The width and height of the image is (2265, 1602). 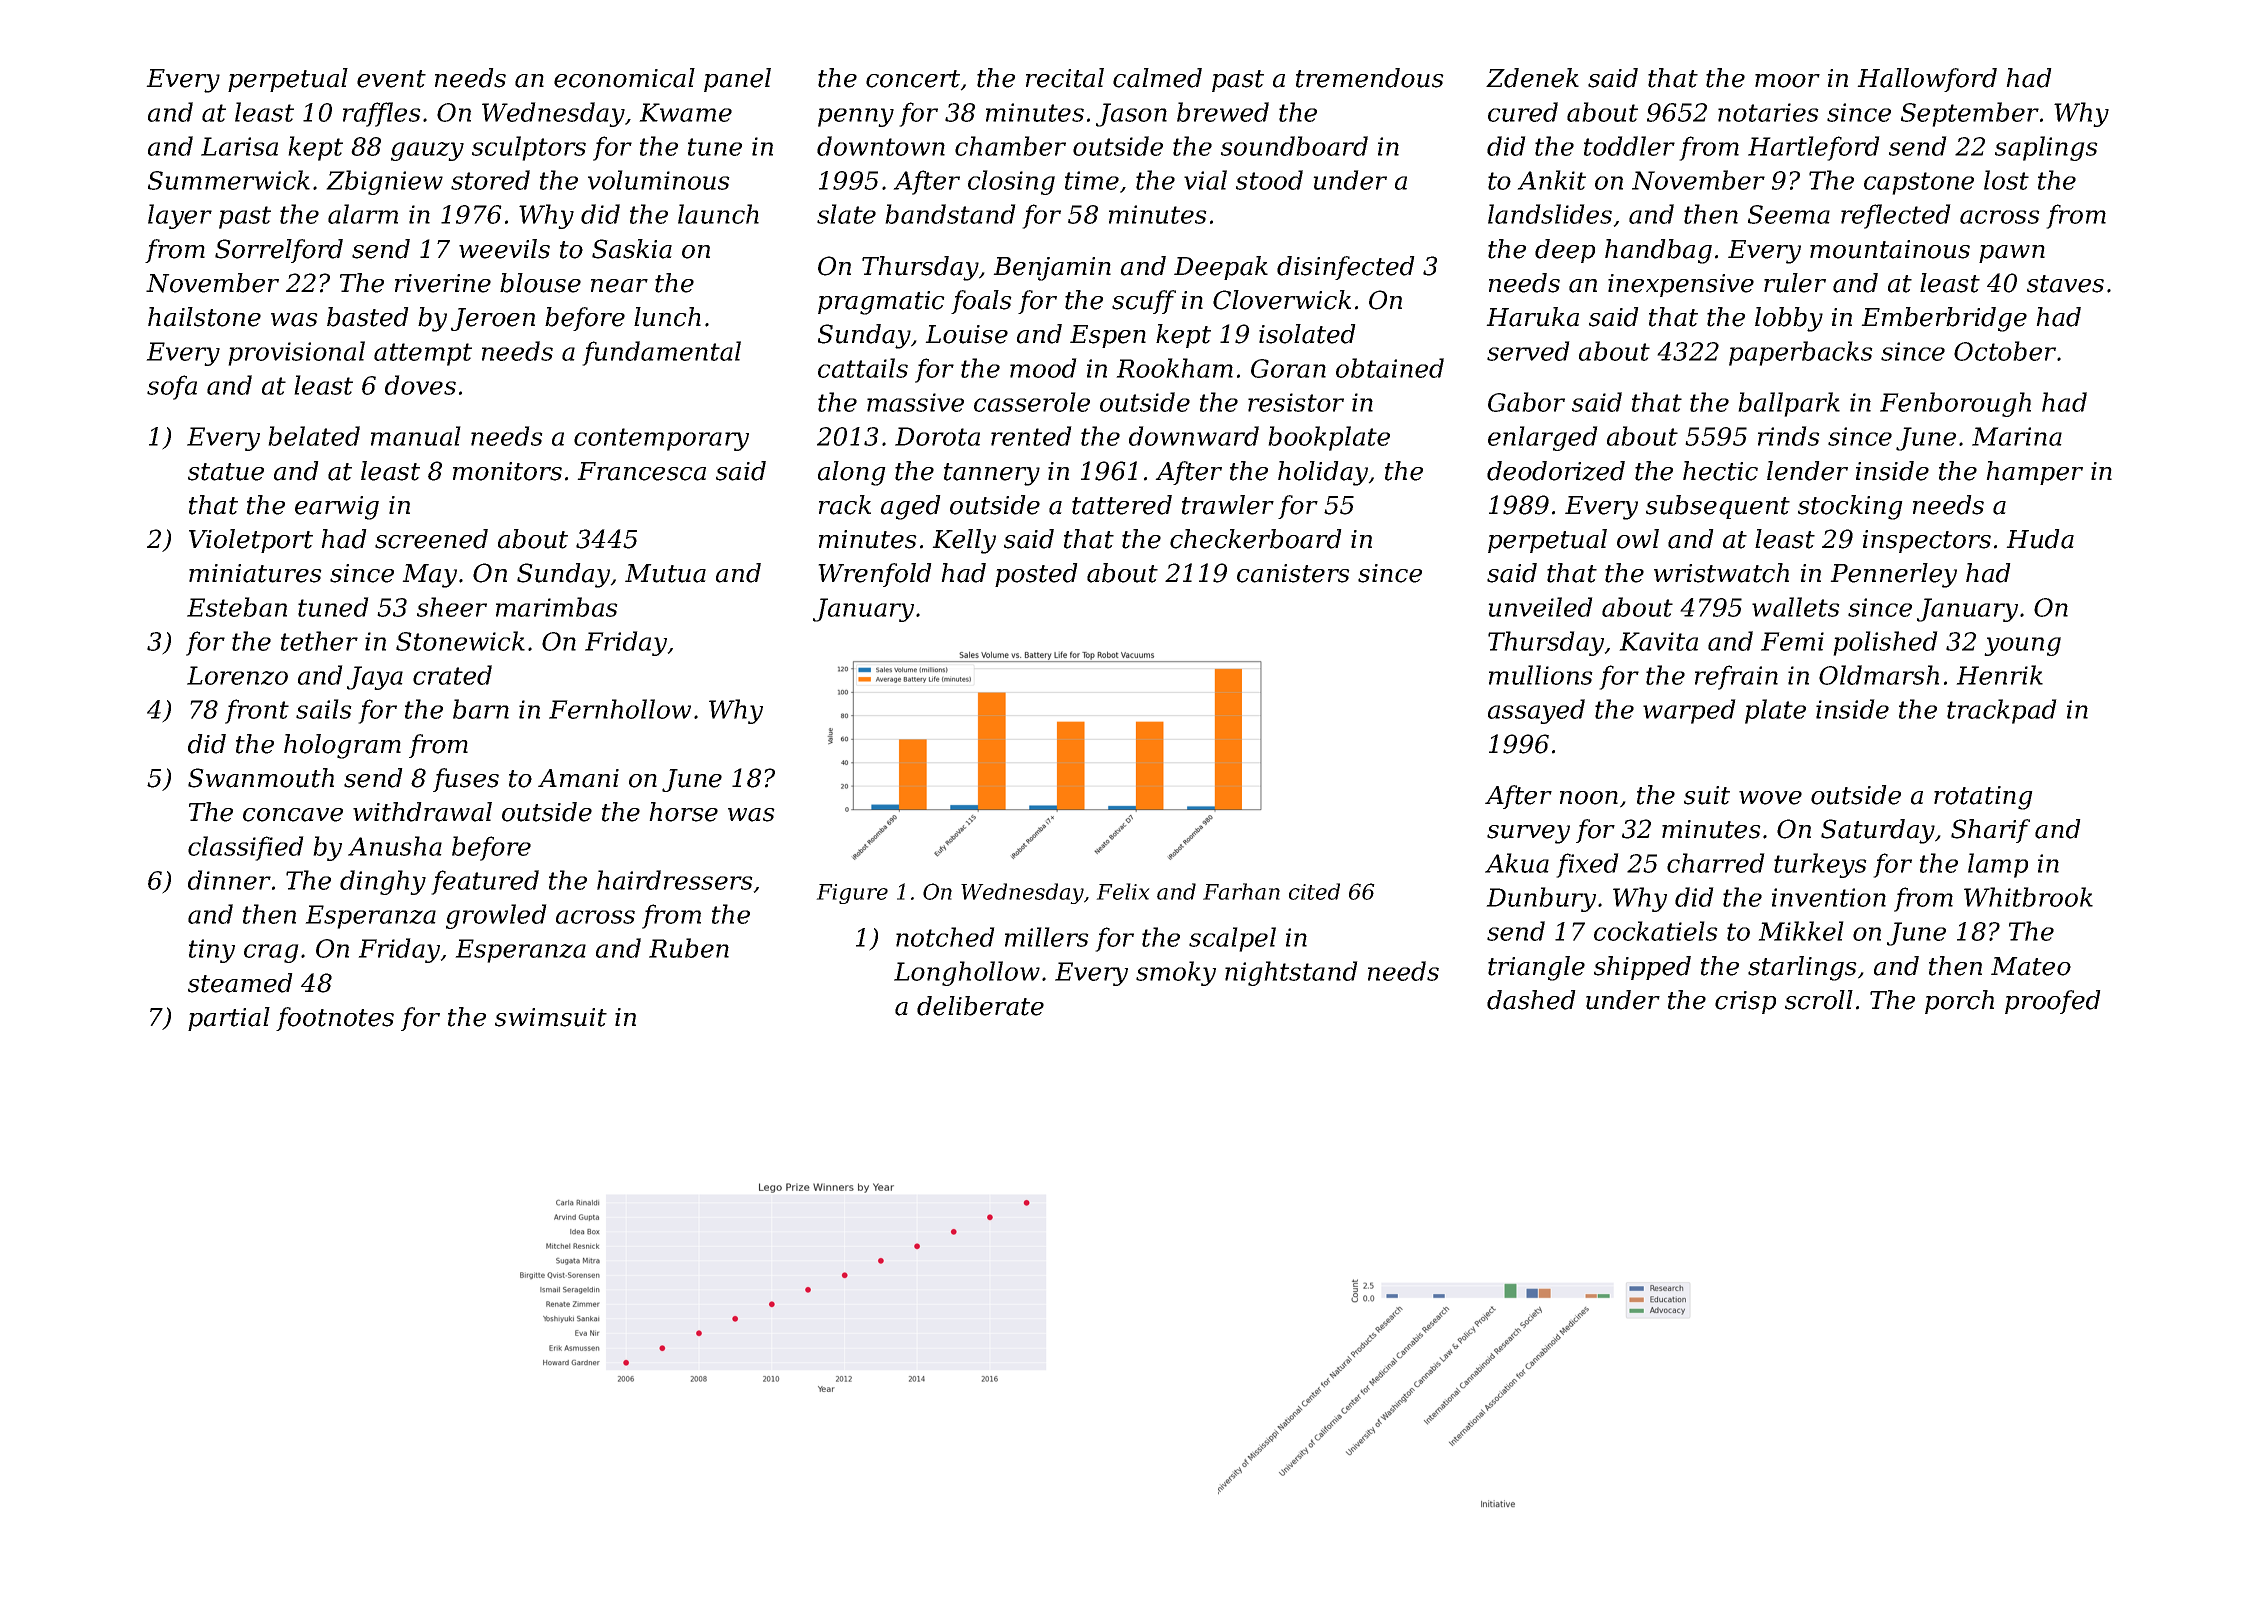 I want to click on dashed, so click(x=1531, y=1000).
